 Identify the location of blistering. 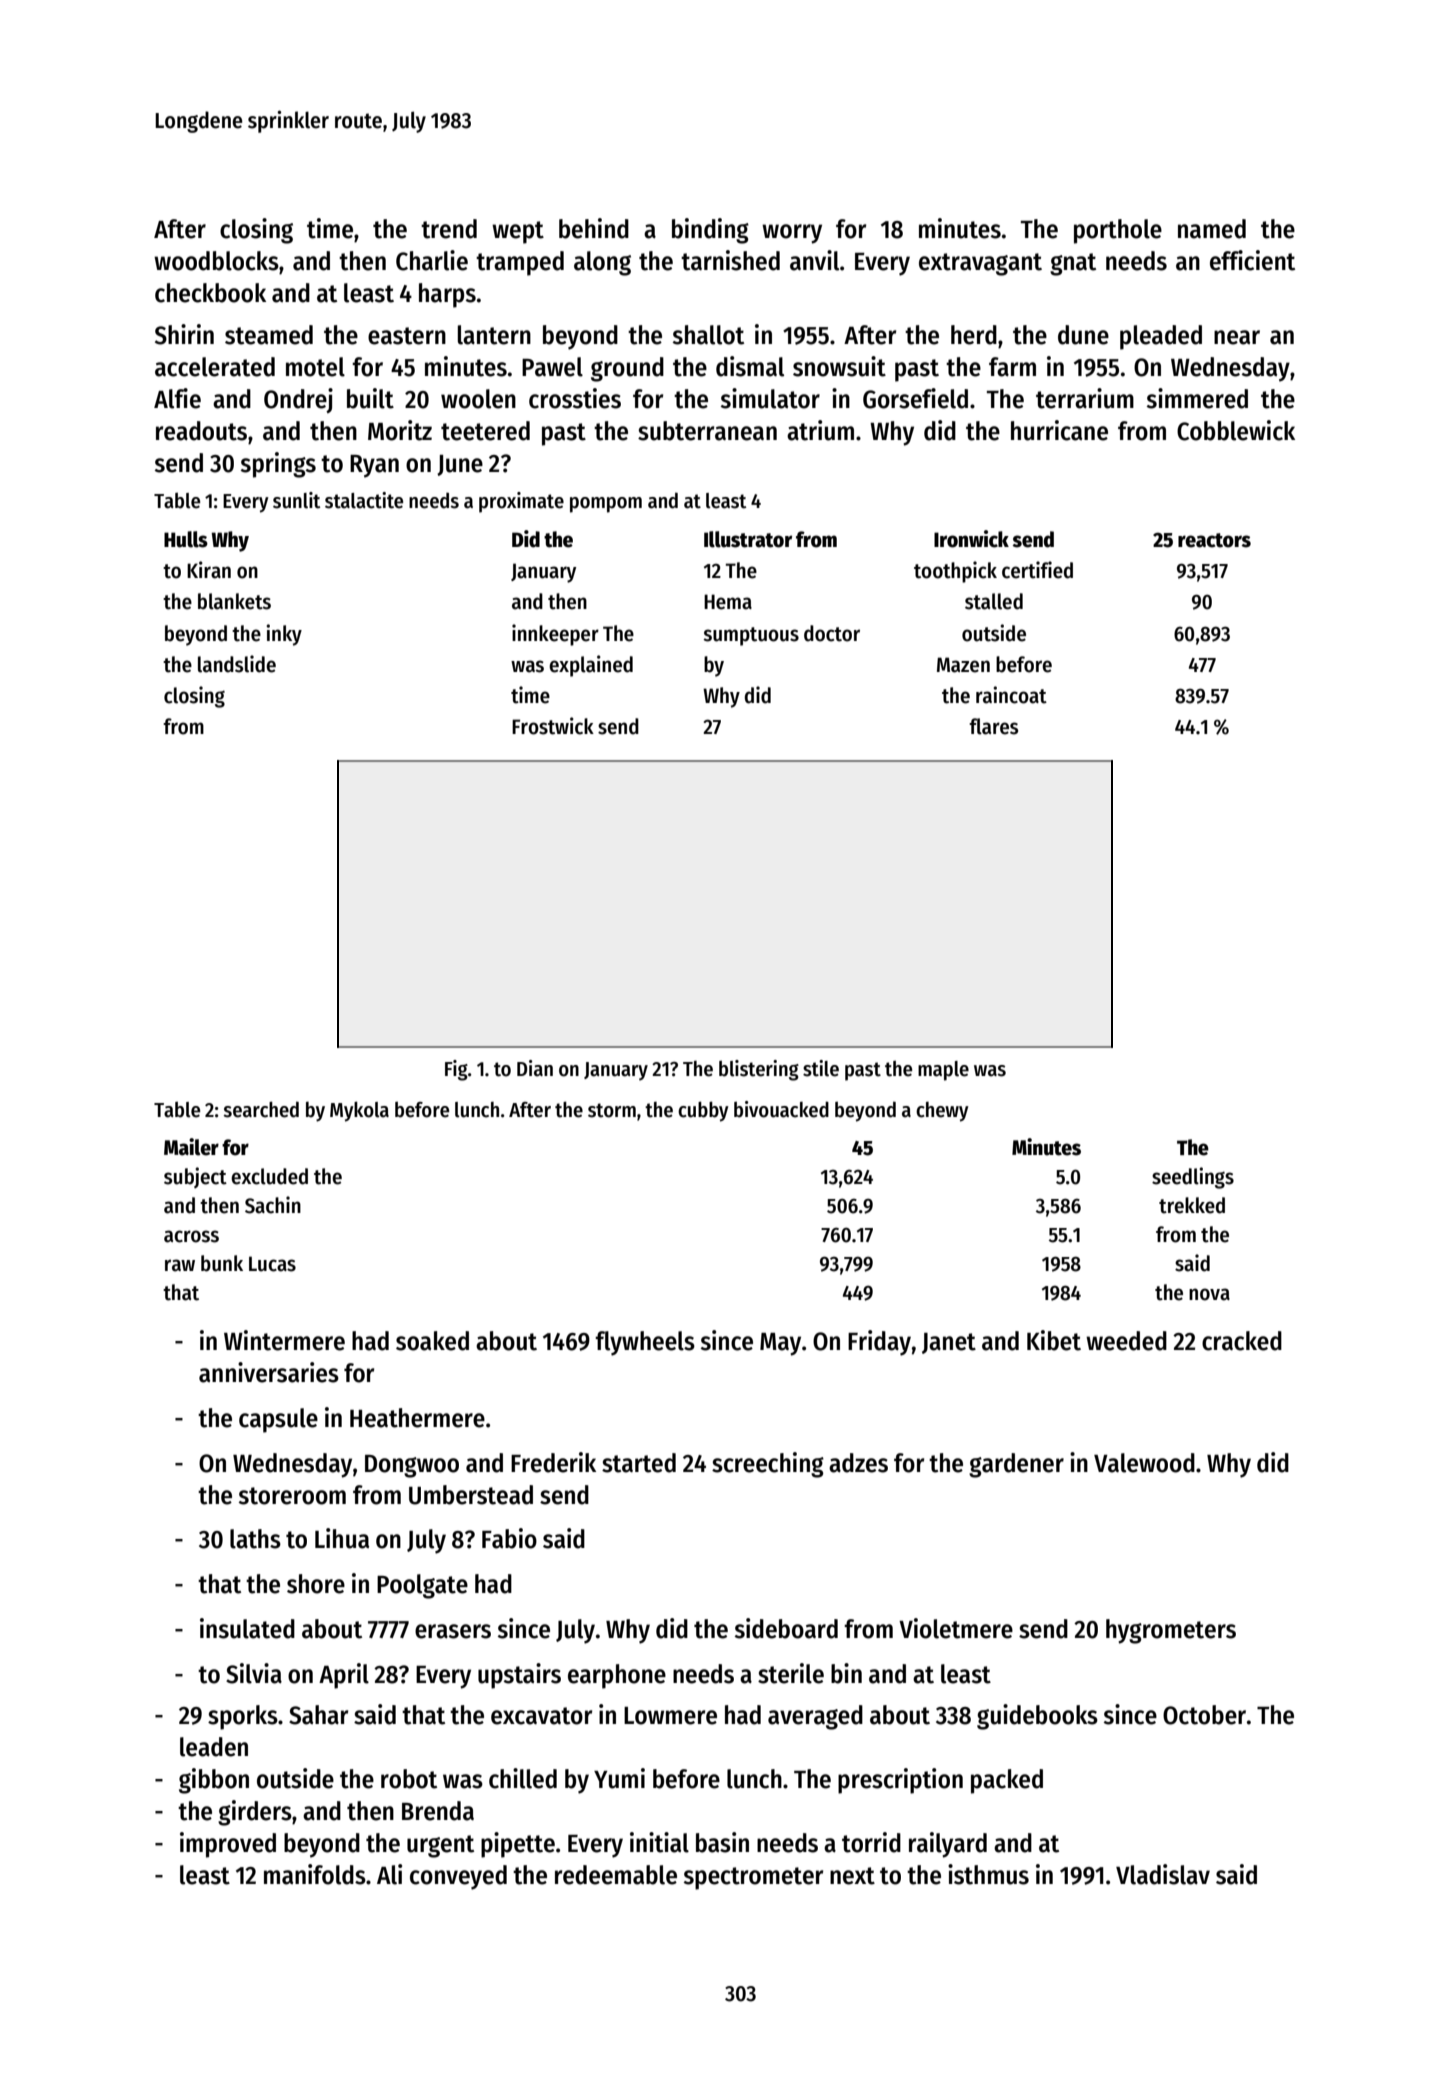
(759, 1070).
